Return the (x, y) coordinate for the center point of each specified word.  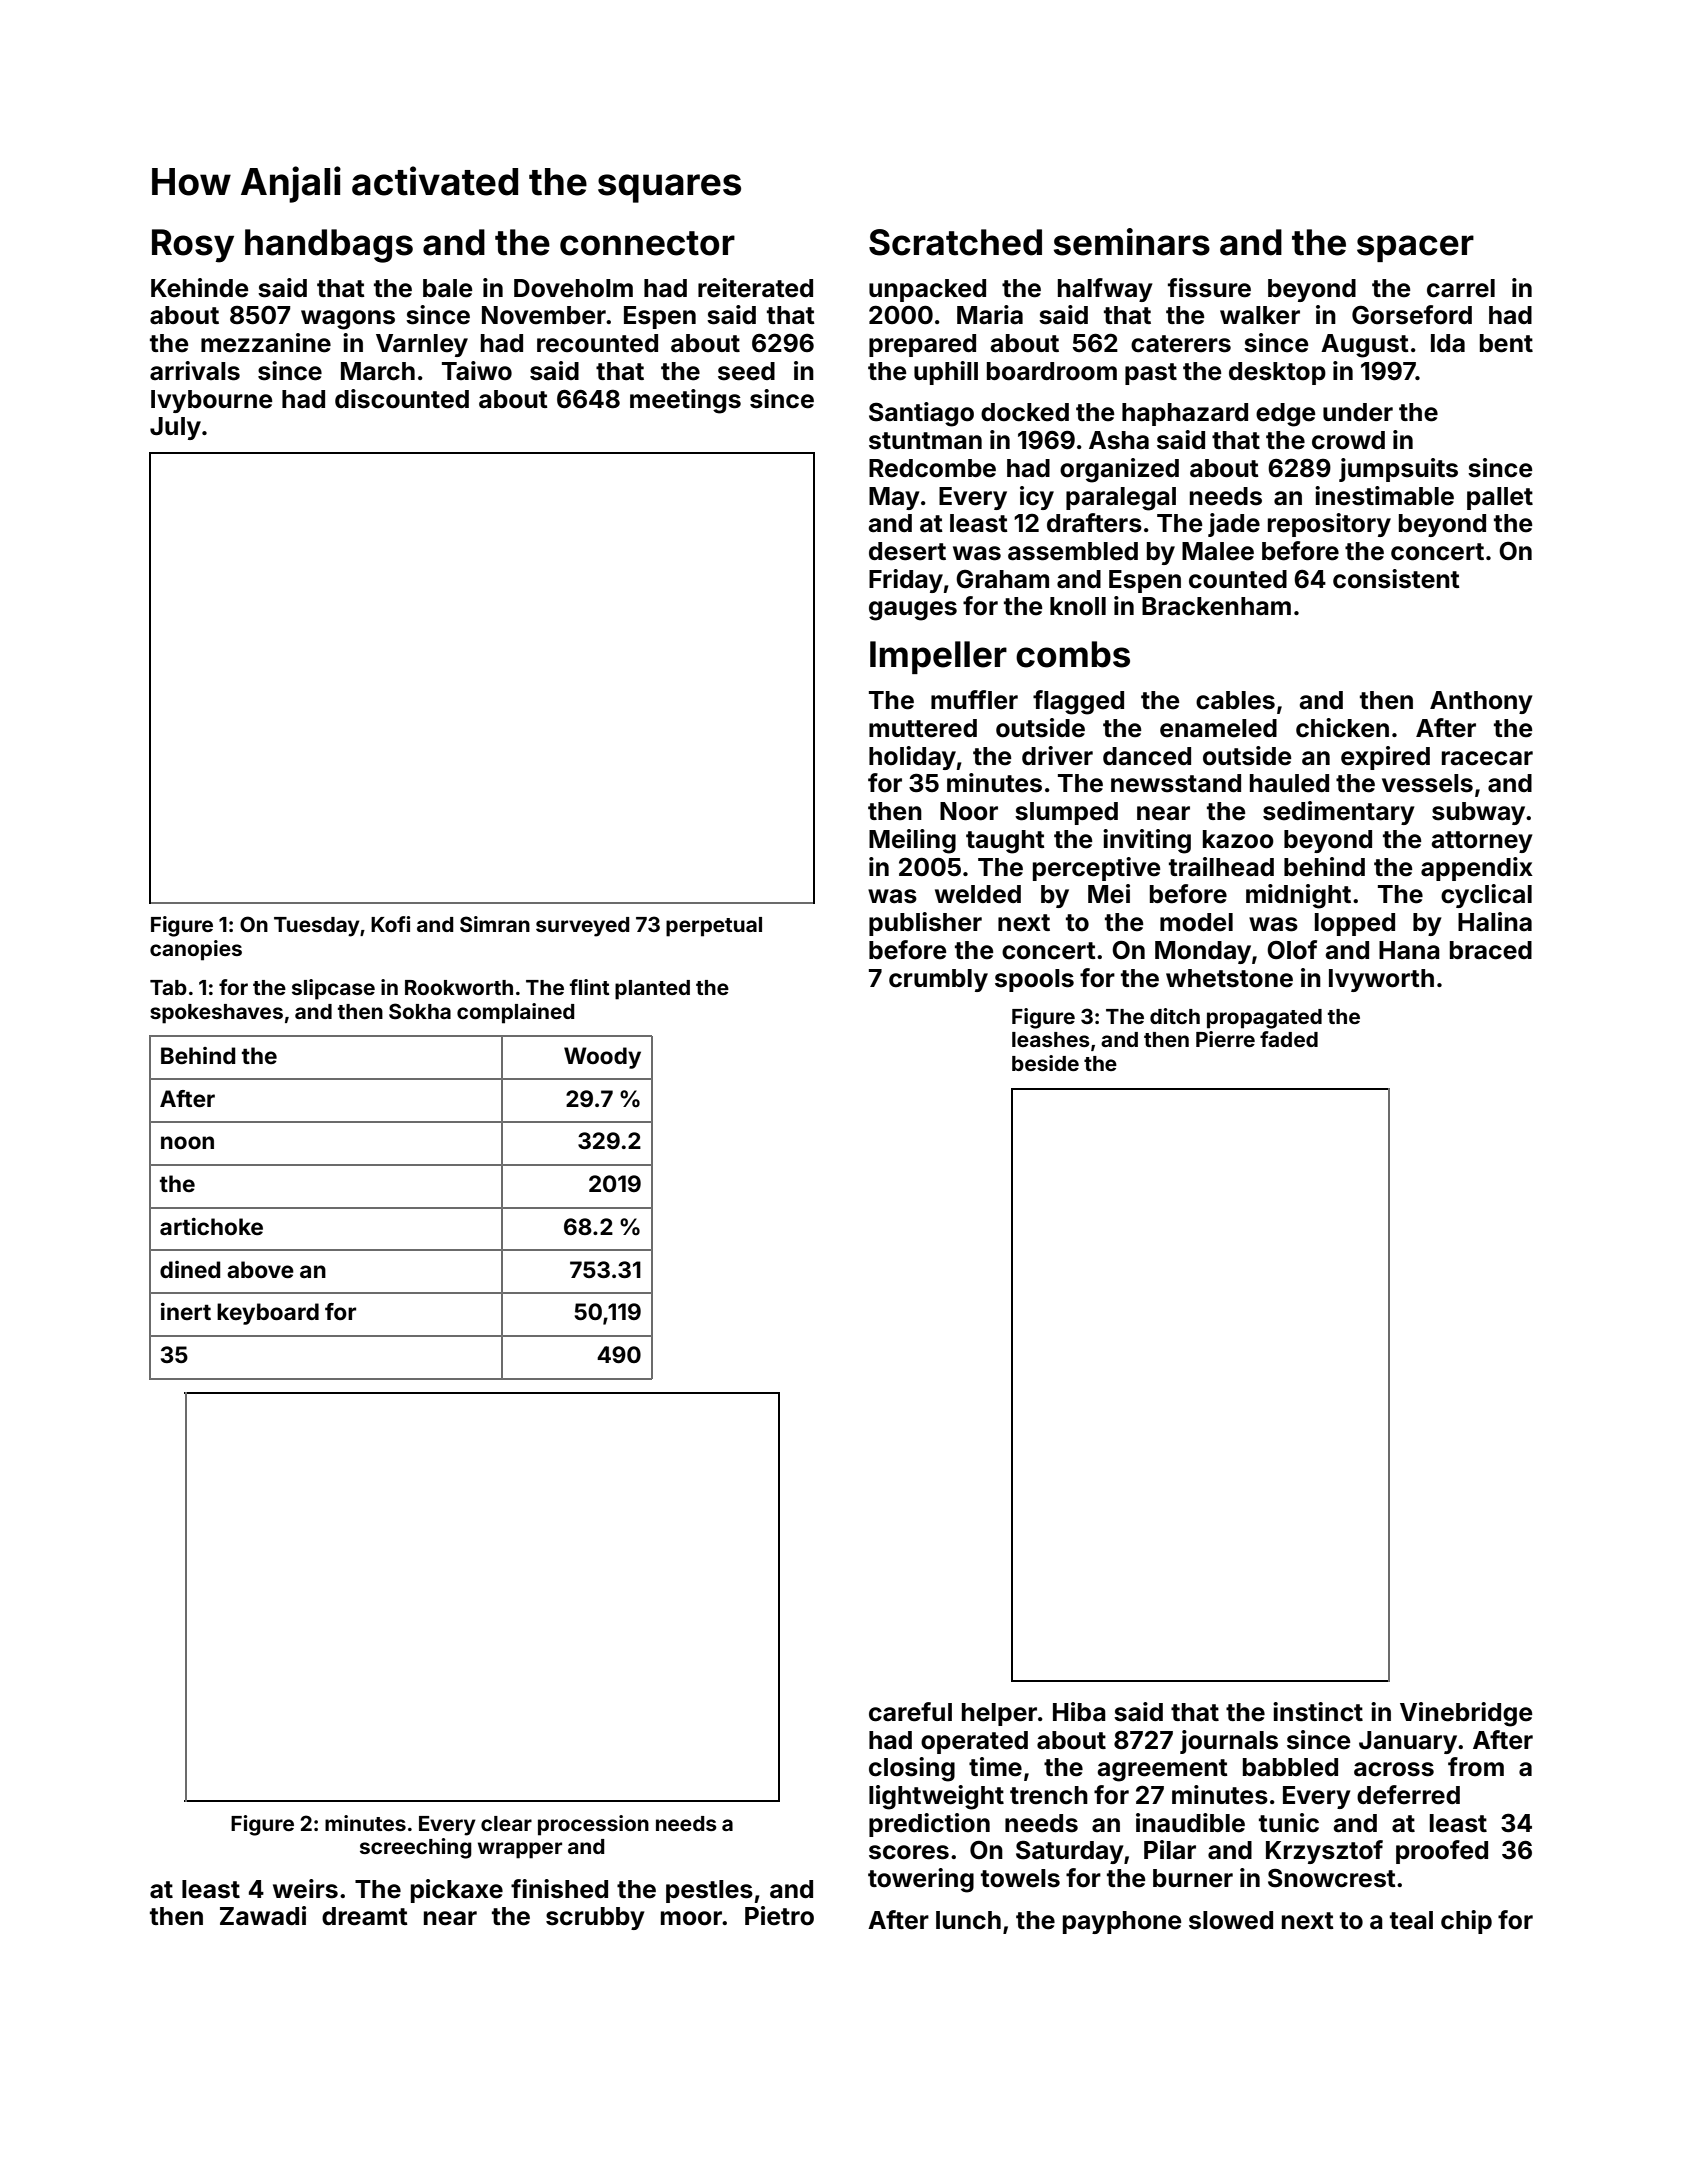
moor (692, 1918)
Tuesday (317, 927)
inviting (1147, 841)
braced (1491, 950)
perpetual (714, 927)
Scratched (955, 242)
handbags (329, 246)
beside (1045, 1063)
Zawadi (263, 1916)
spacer (1415, 248)
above (260, 1269)
